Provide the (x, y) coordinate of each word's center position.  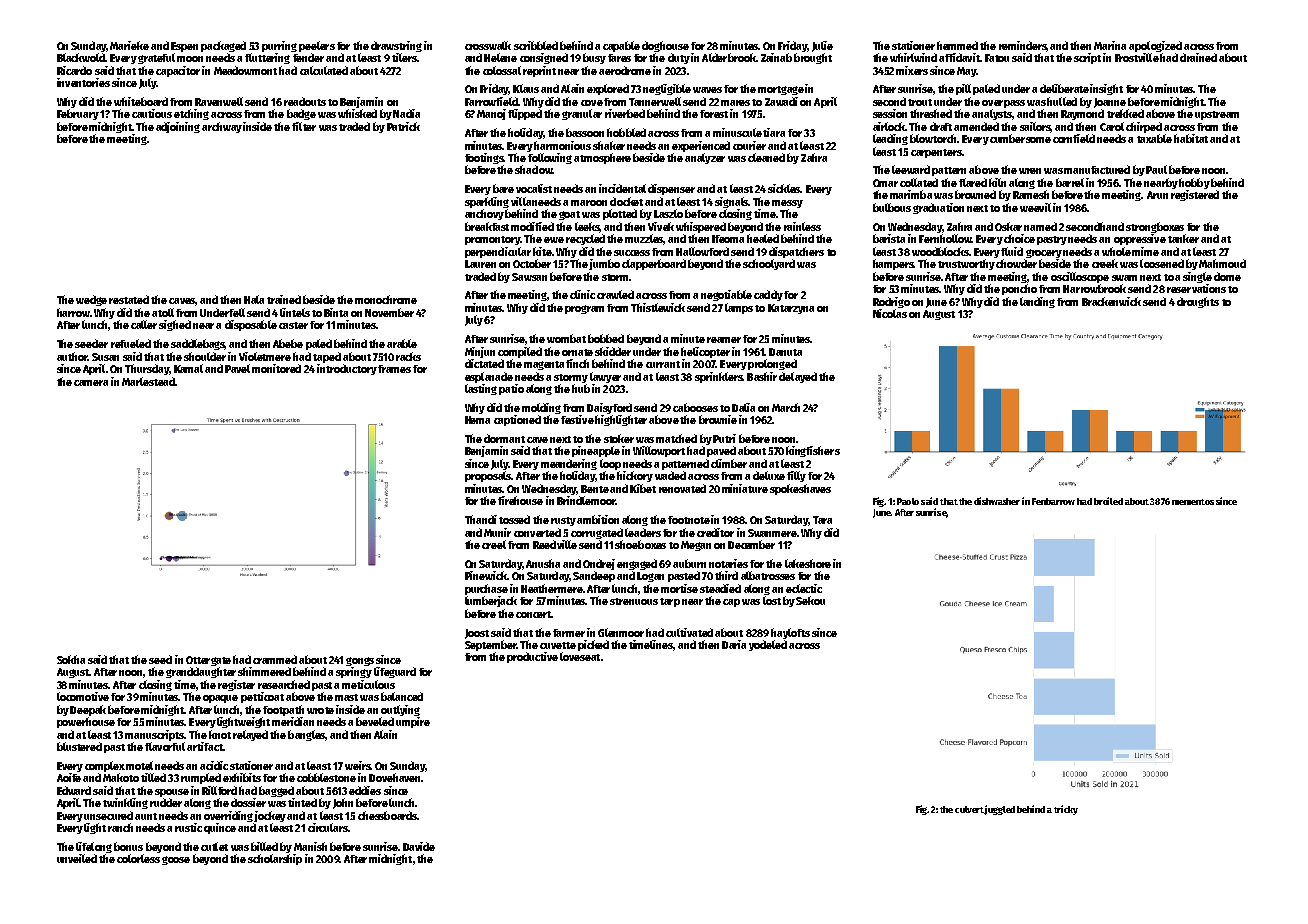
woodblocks (940, 251)
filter (304, 126)
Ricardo (74, 70)
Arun (1157, 195)
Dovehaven (394, 777)
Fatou (997, 58)
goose (176, 860)
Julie (822, 46)
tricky (1066, 810)
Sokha (71, 659)
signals (732, 202)
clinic (582, 294)
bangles (307, 735)
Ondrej (599, 564)
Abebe (288, 343)
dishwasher (997, 501)
